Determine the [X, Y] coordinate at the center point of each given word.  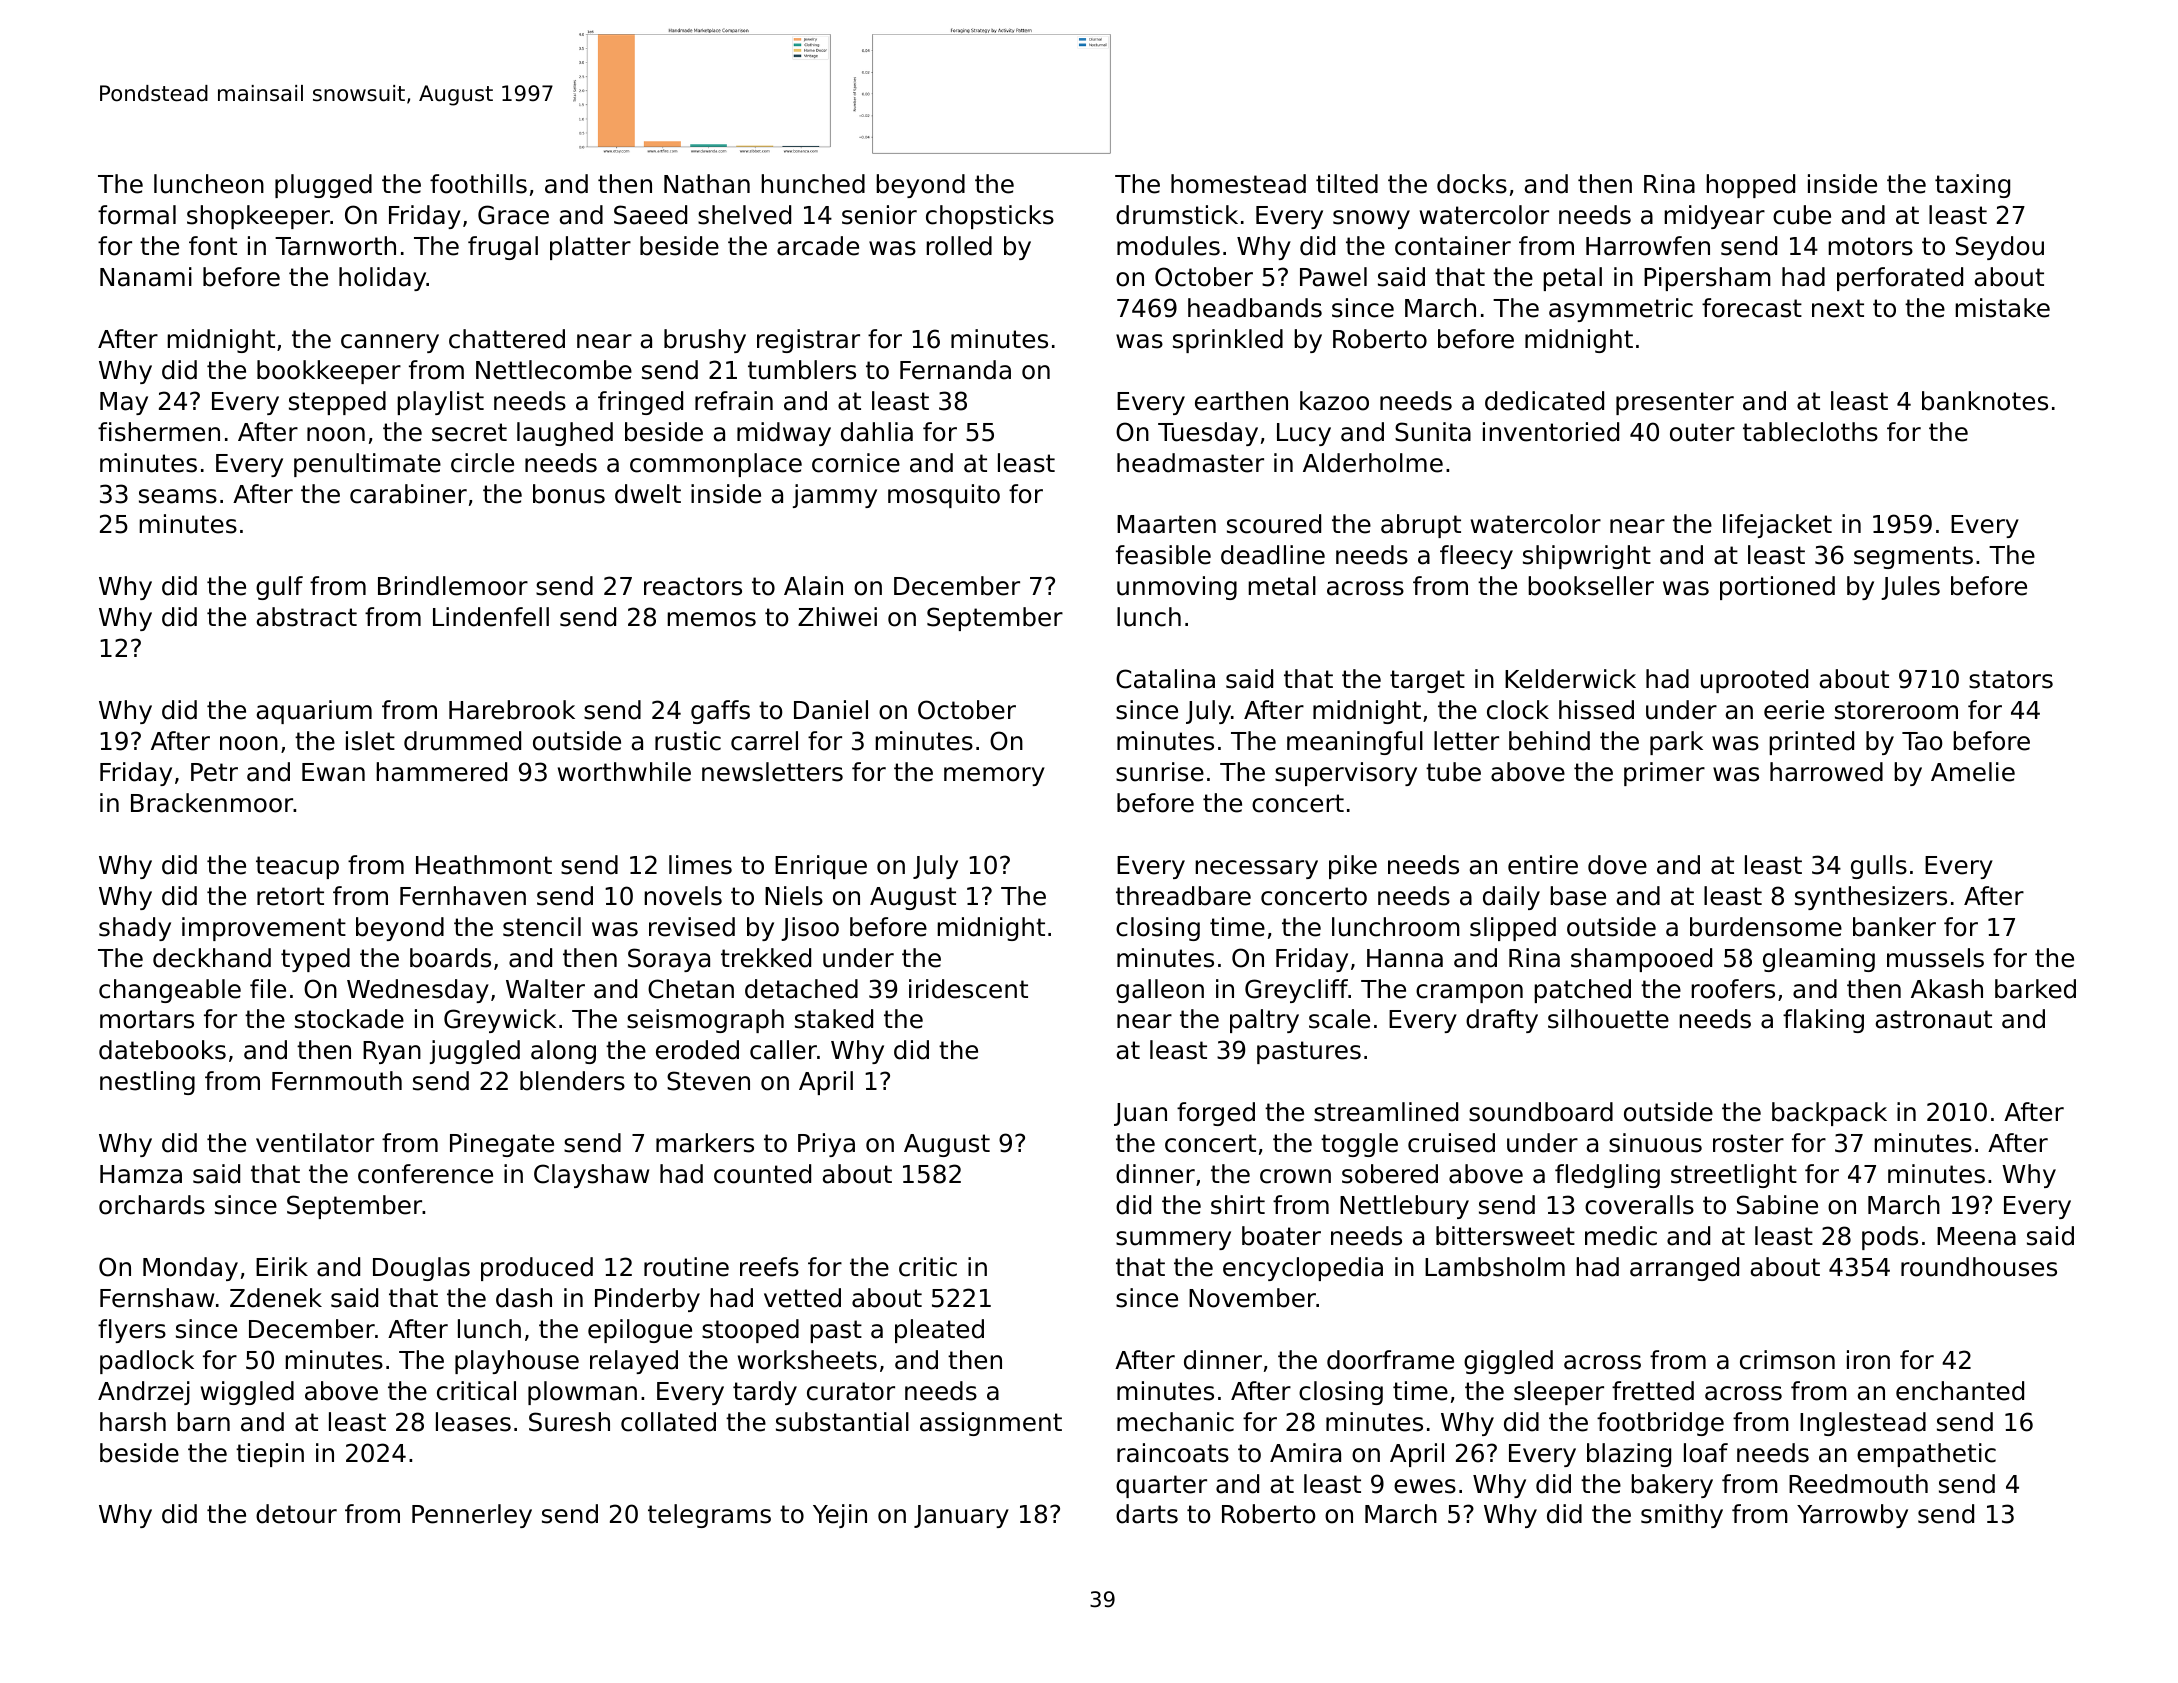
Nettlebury [1404, 1207]
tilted [1347, 184]
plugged [323, 186]
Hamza [141, 1174]
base [1578, 896]
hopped [1750, 186]
